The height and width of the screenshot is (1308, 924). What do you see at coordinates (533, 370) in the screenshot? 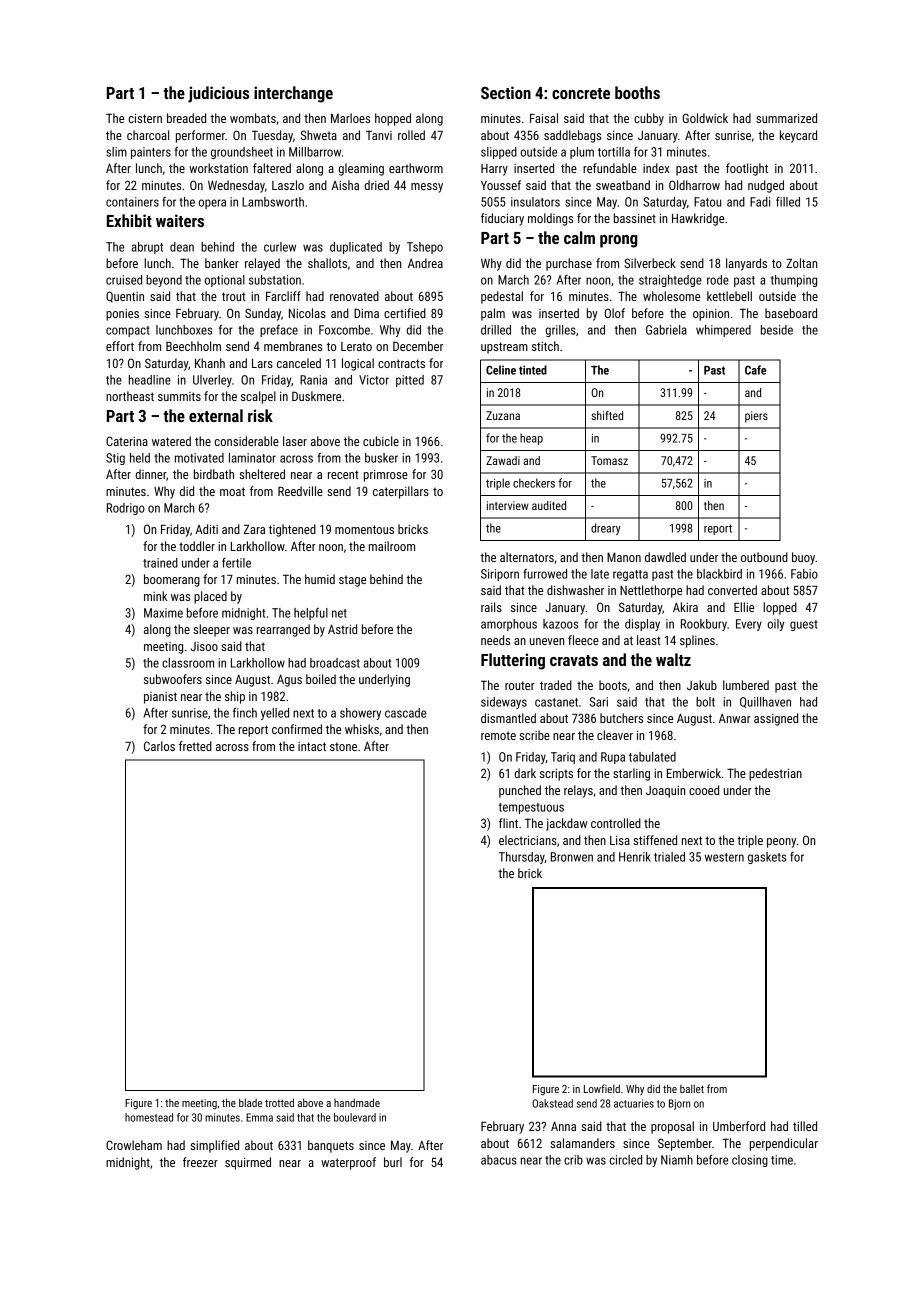
I see `tinted` at bounding box center [533, 370].
